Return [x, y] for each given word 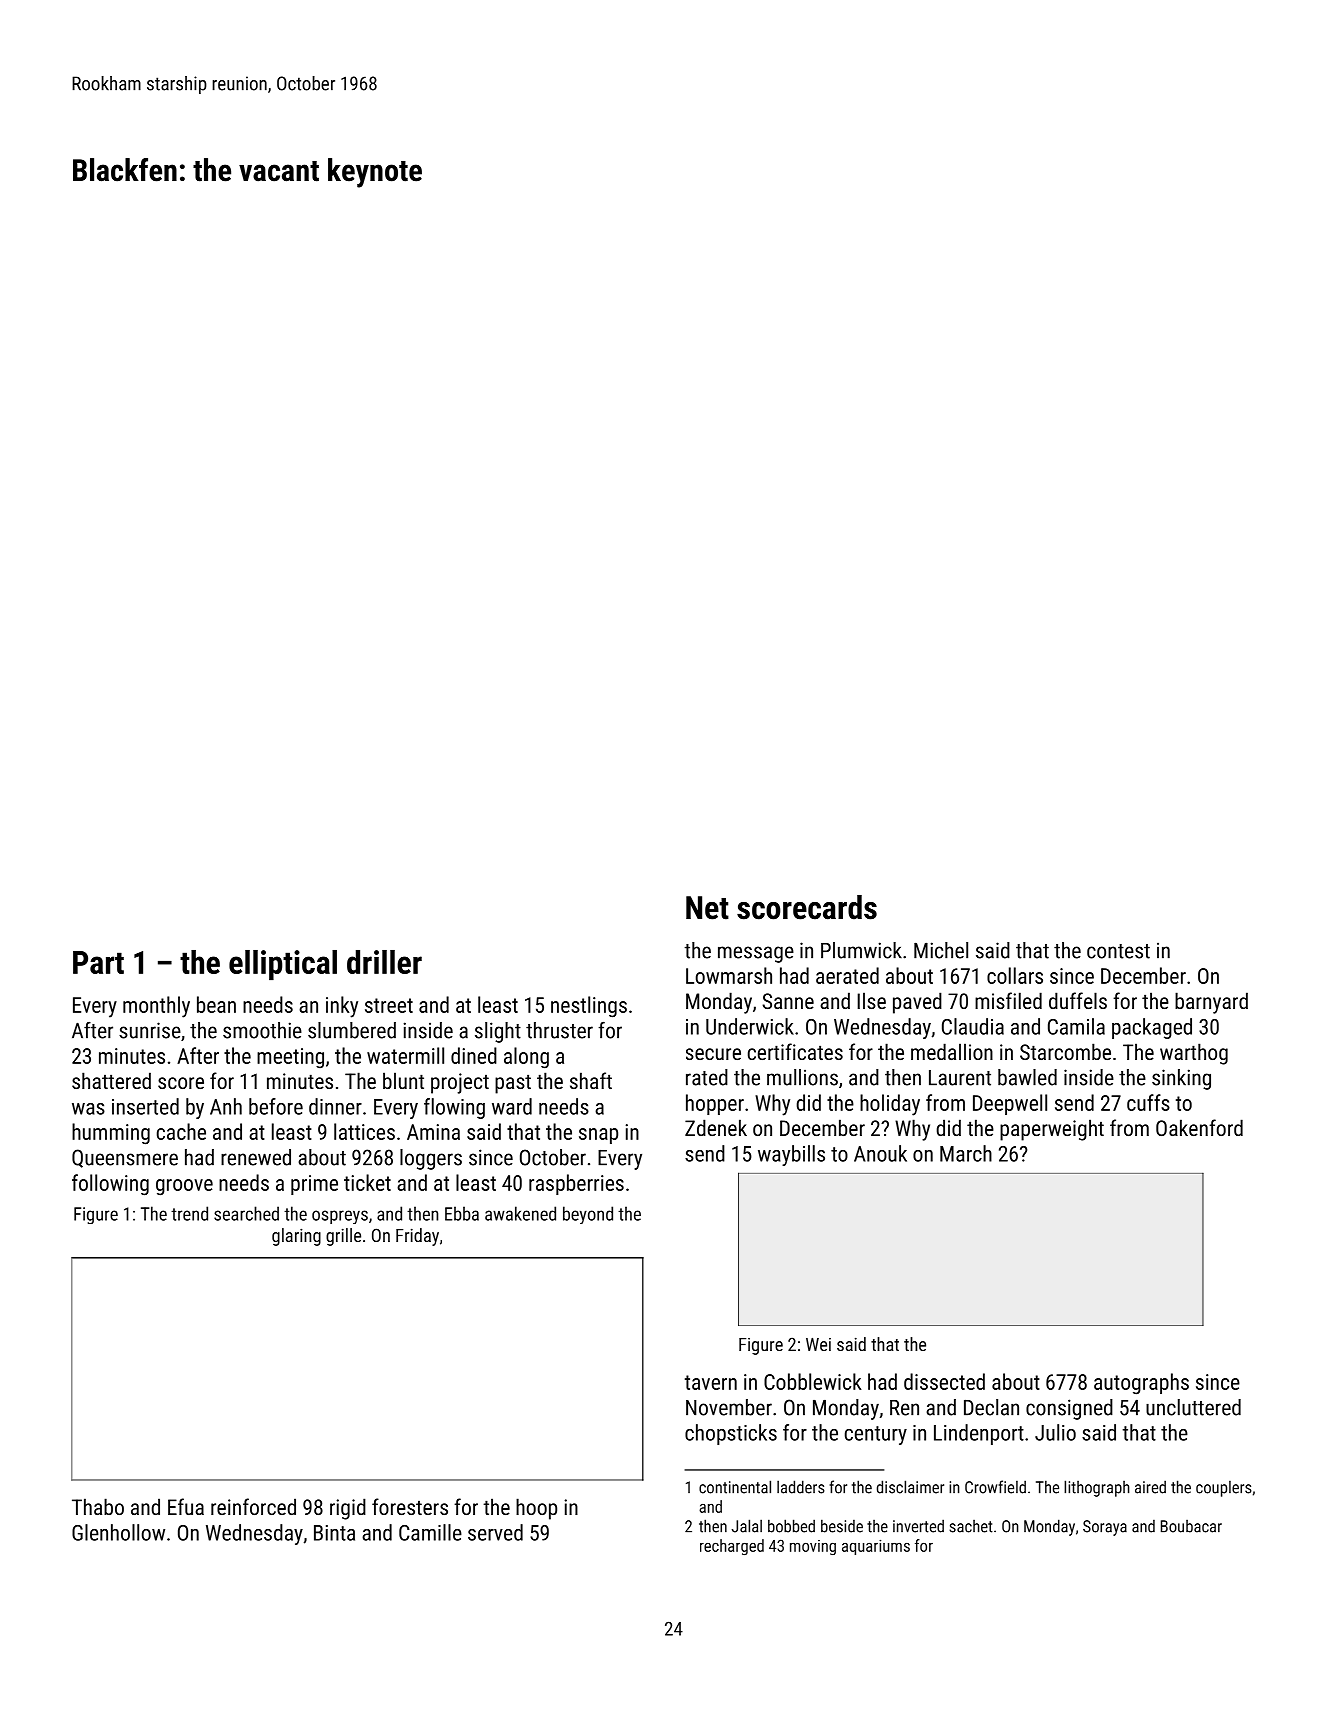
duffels [1078, 1000]
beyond [588, 1215]
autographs [1141, 1384]
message [756, 954]
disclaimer [910, 1487]
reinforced [253, 1506]
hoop [536, 1509]
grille [343, 1237]
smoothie [262, 1030]
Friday [417, 1237]
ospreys [340, 1217]
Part [98, 962]
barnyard [1211, 1003]
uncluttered [1193, 1407]
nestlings [589, 1007]
